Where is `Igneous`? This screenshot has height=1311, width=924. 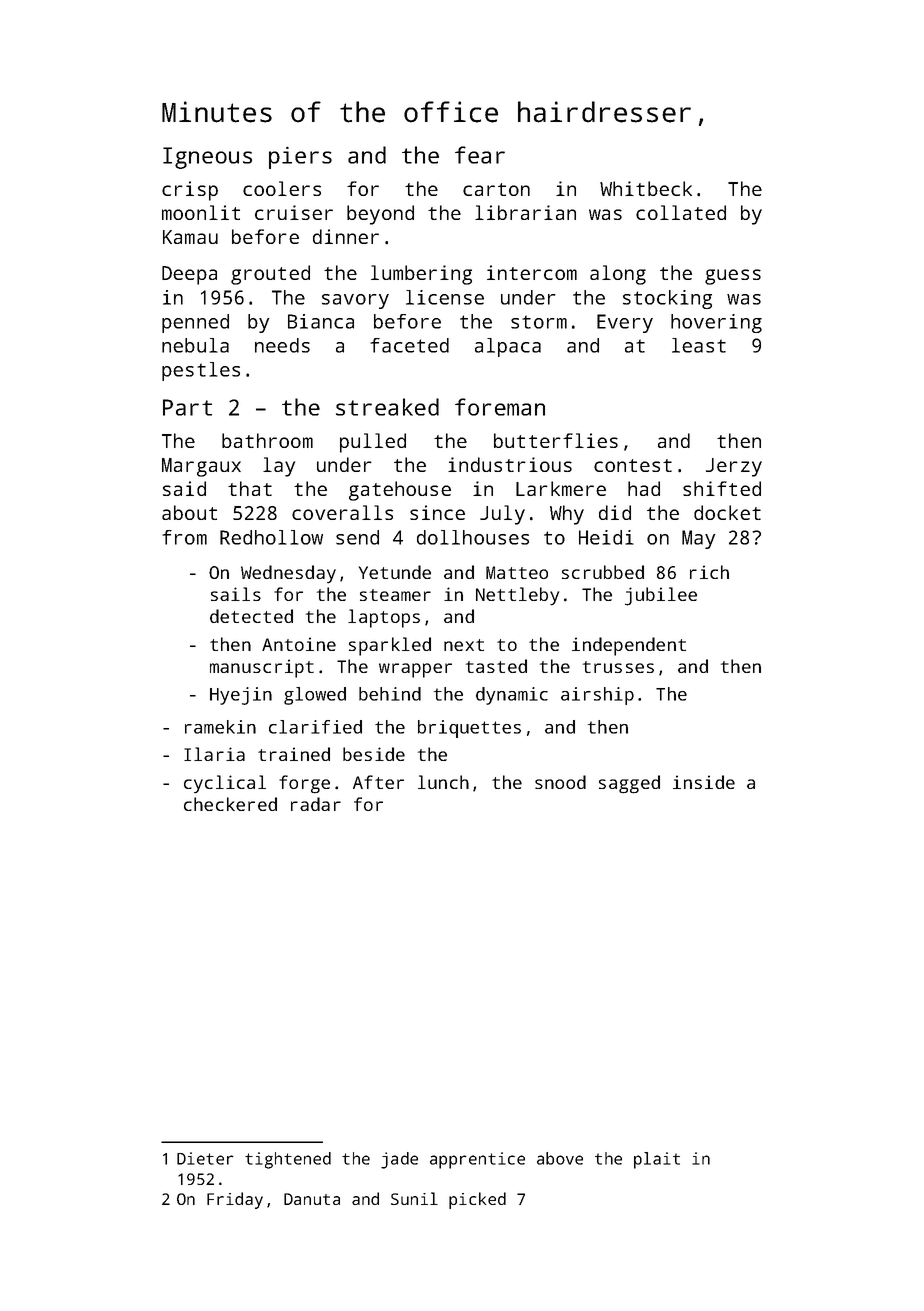
Igneous is located at coordinates (207, 158).
